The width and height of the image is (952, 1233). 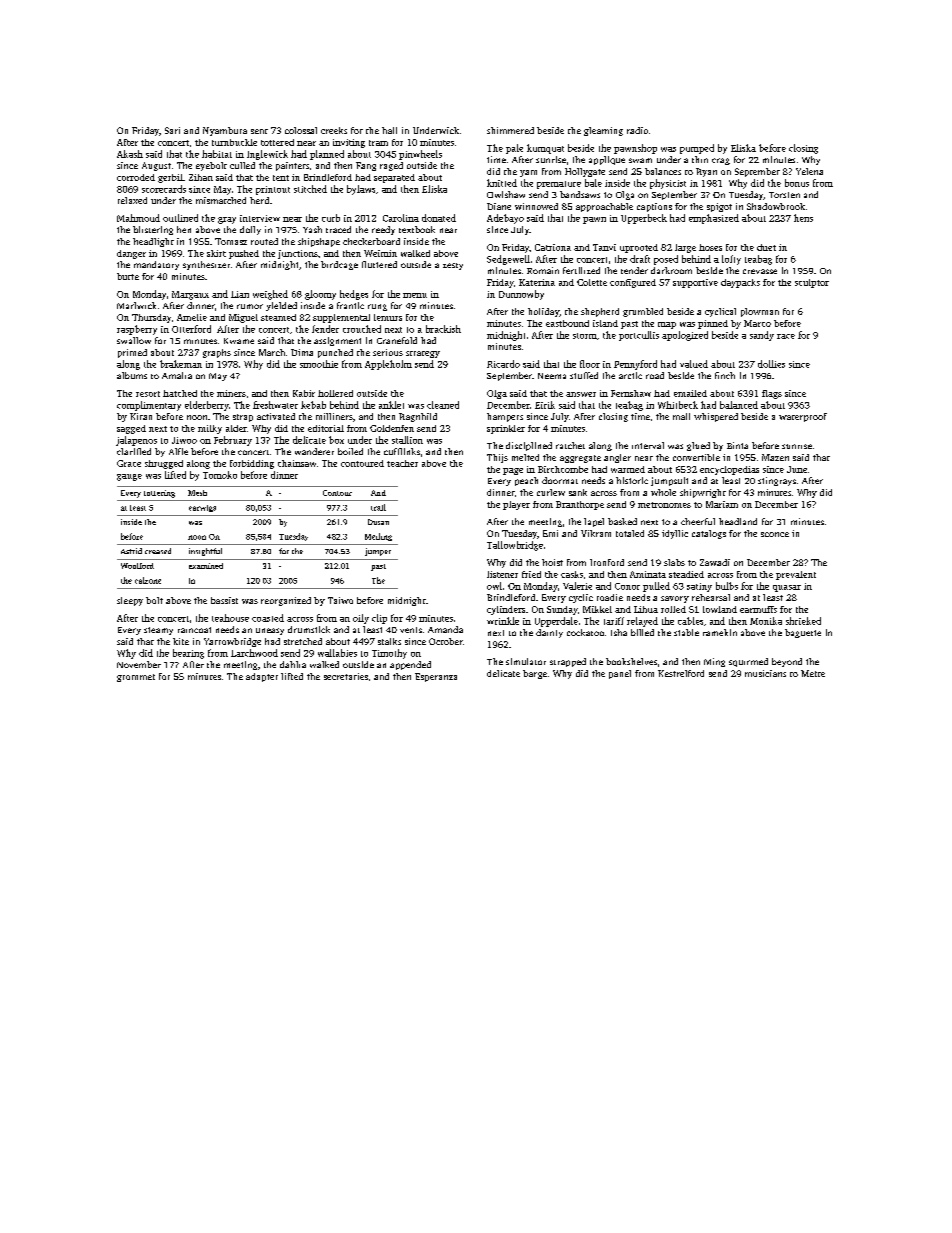 I want to click on tram, so click(x=378, y=143).
